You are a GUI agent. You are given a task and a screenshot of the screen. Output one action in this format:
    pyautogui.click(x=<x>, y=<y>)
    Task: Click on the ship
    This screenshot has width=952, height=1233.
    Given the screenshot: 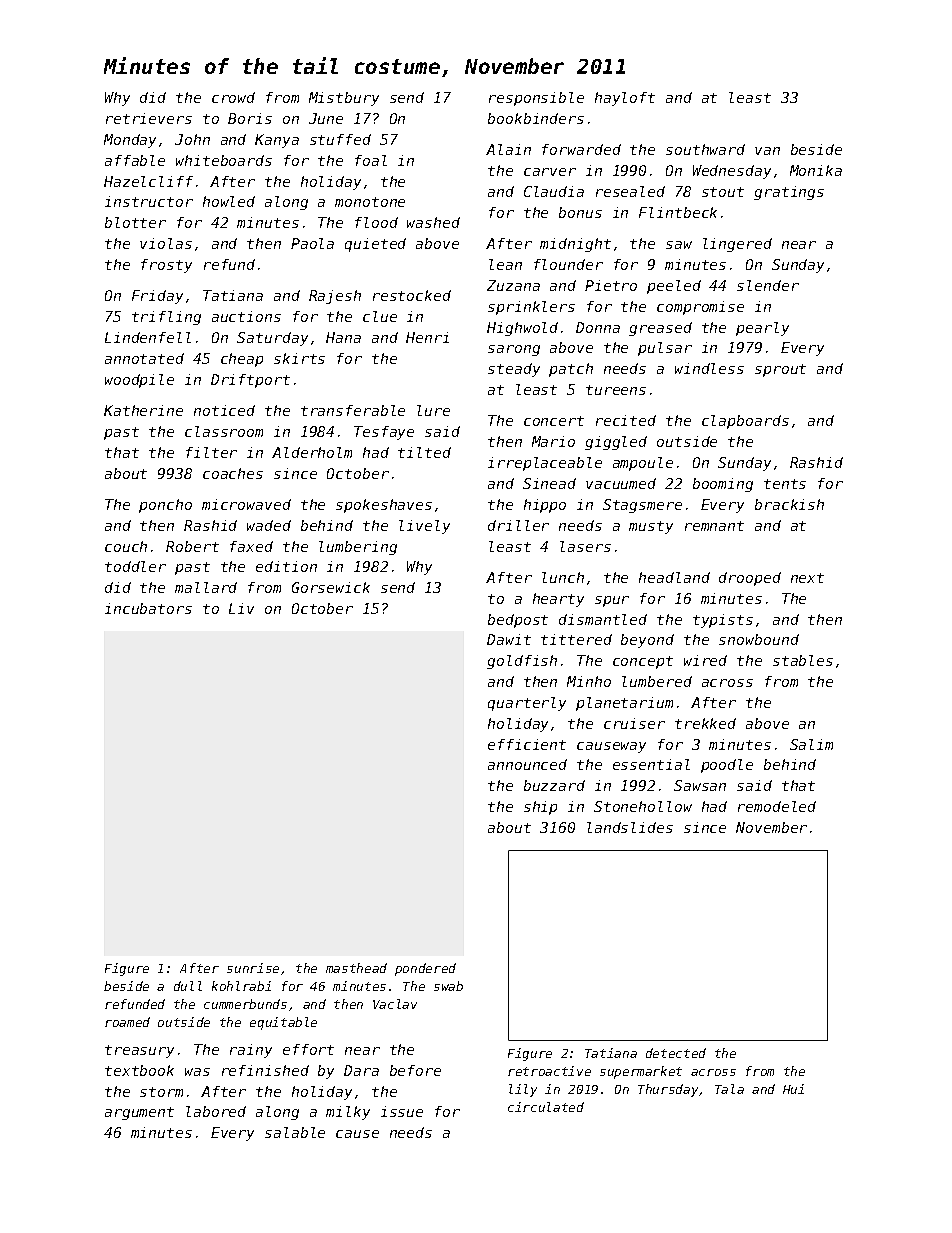 What is the action you would take?
    pyautogui.click(x=540, y=808)
